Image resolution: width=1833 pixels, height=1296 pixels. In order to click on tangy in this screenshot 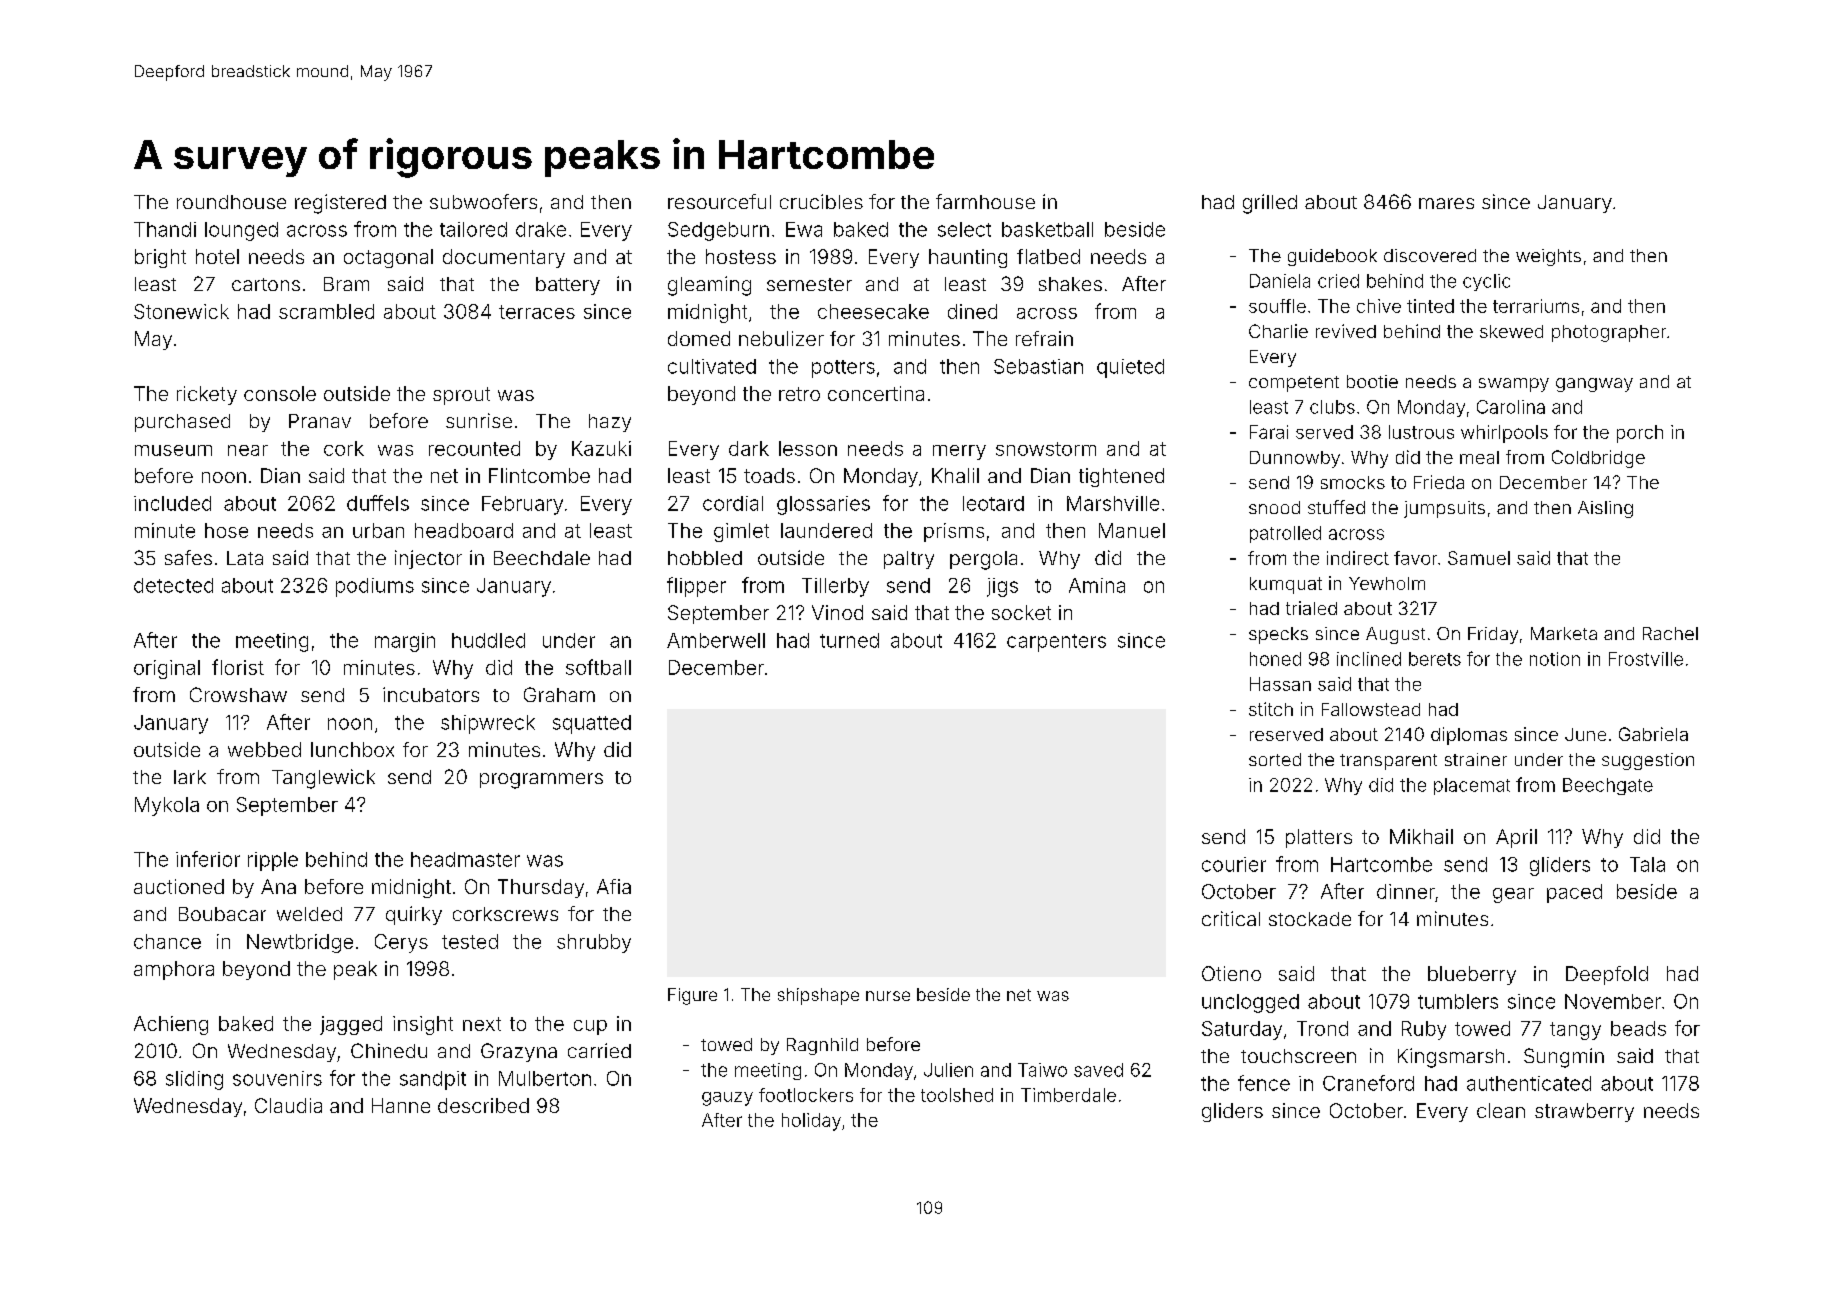, I will do `click(1575, 1031)`.
